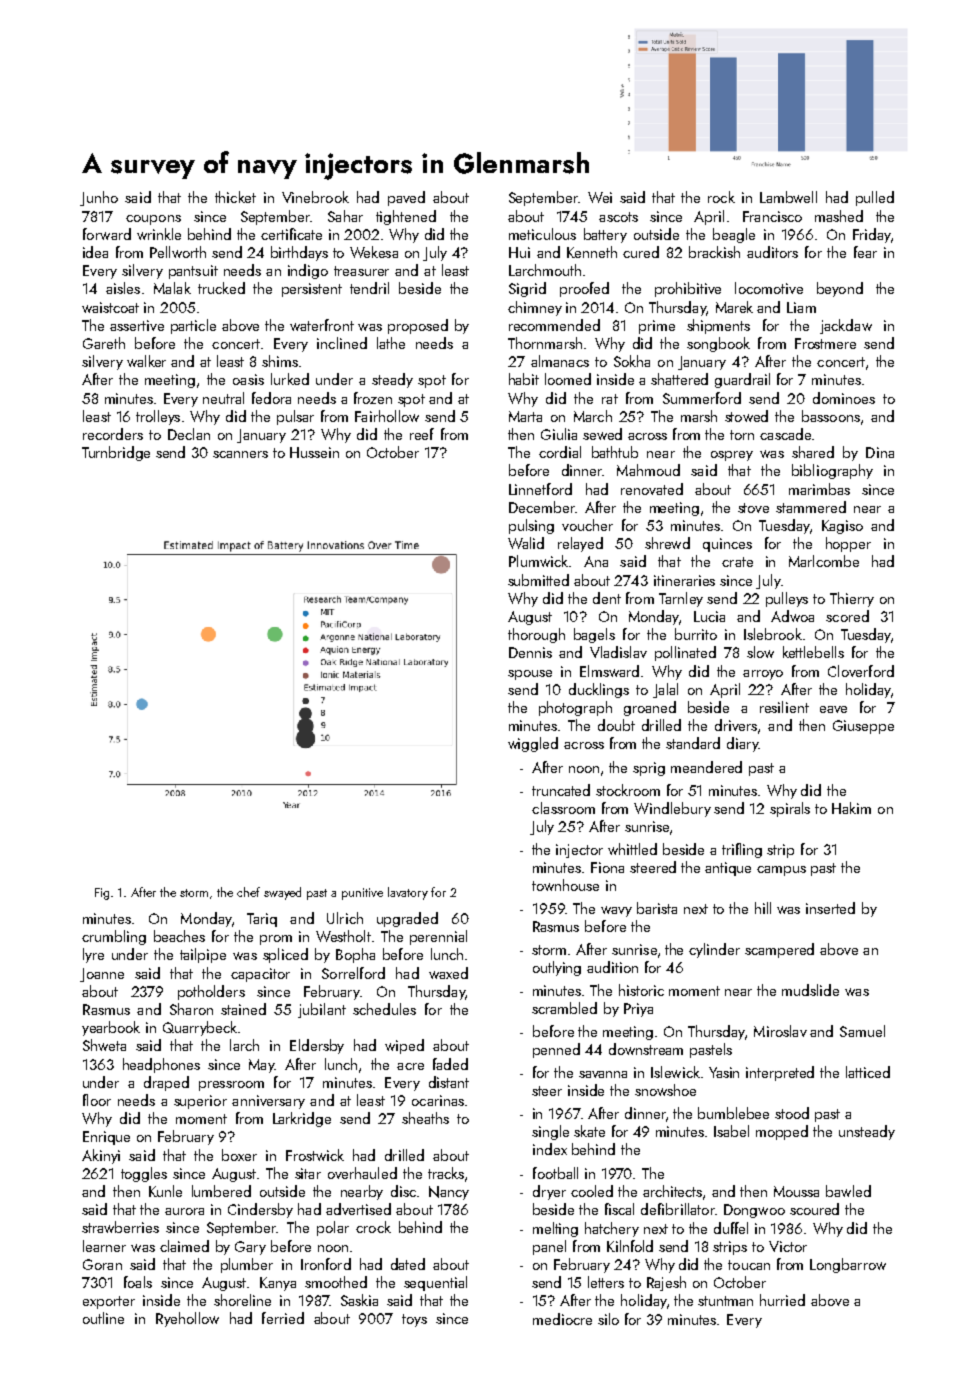  What do you see at coordinates (788, 197) in the screenshot?
I see `Lambwell` at bounding box center [788, 197].
